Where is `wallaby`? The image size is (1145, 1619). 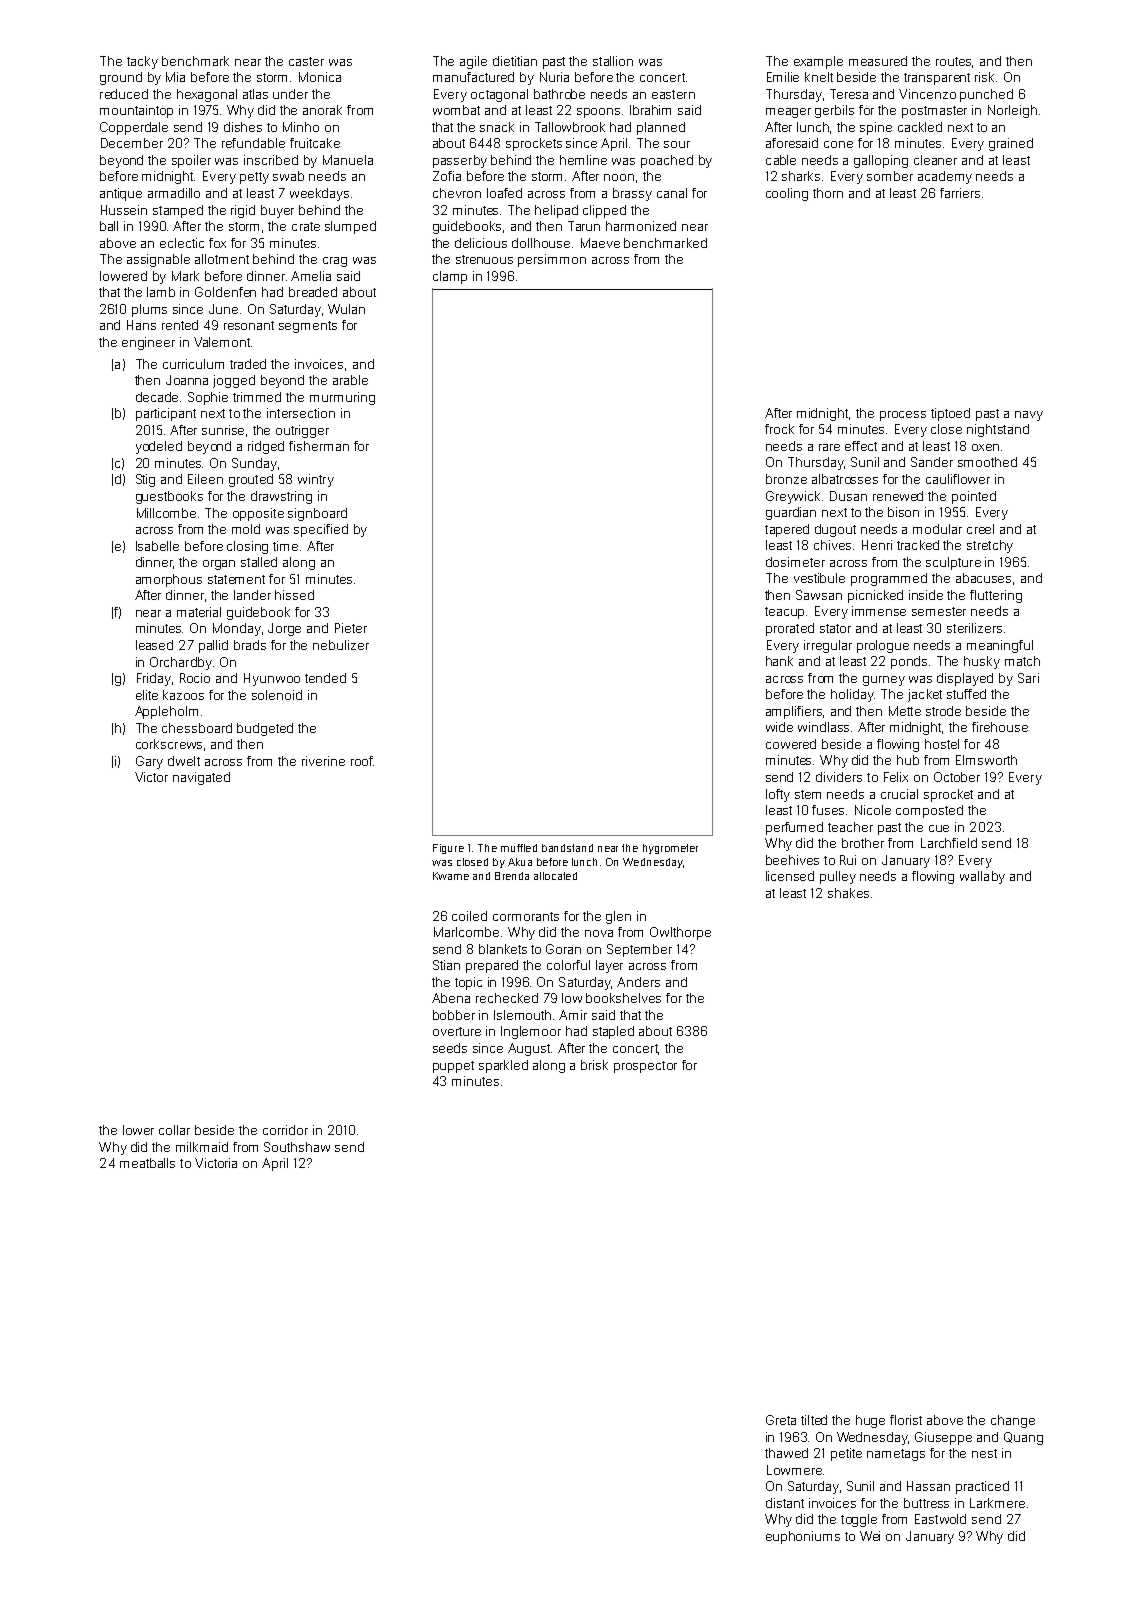
wallaby is located at coordinates (982, 877).
